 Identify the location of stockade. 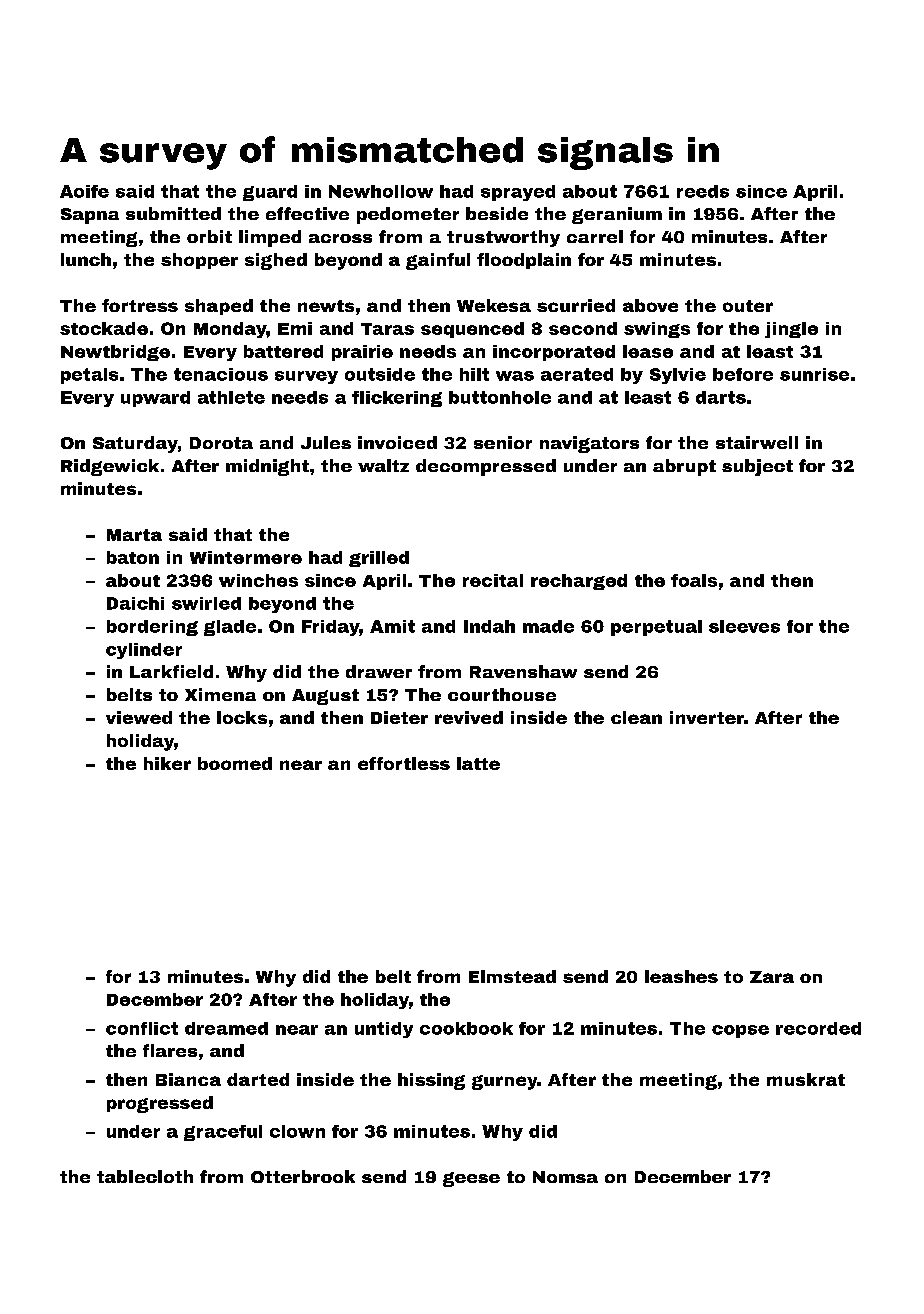
(104, 328).
